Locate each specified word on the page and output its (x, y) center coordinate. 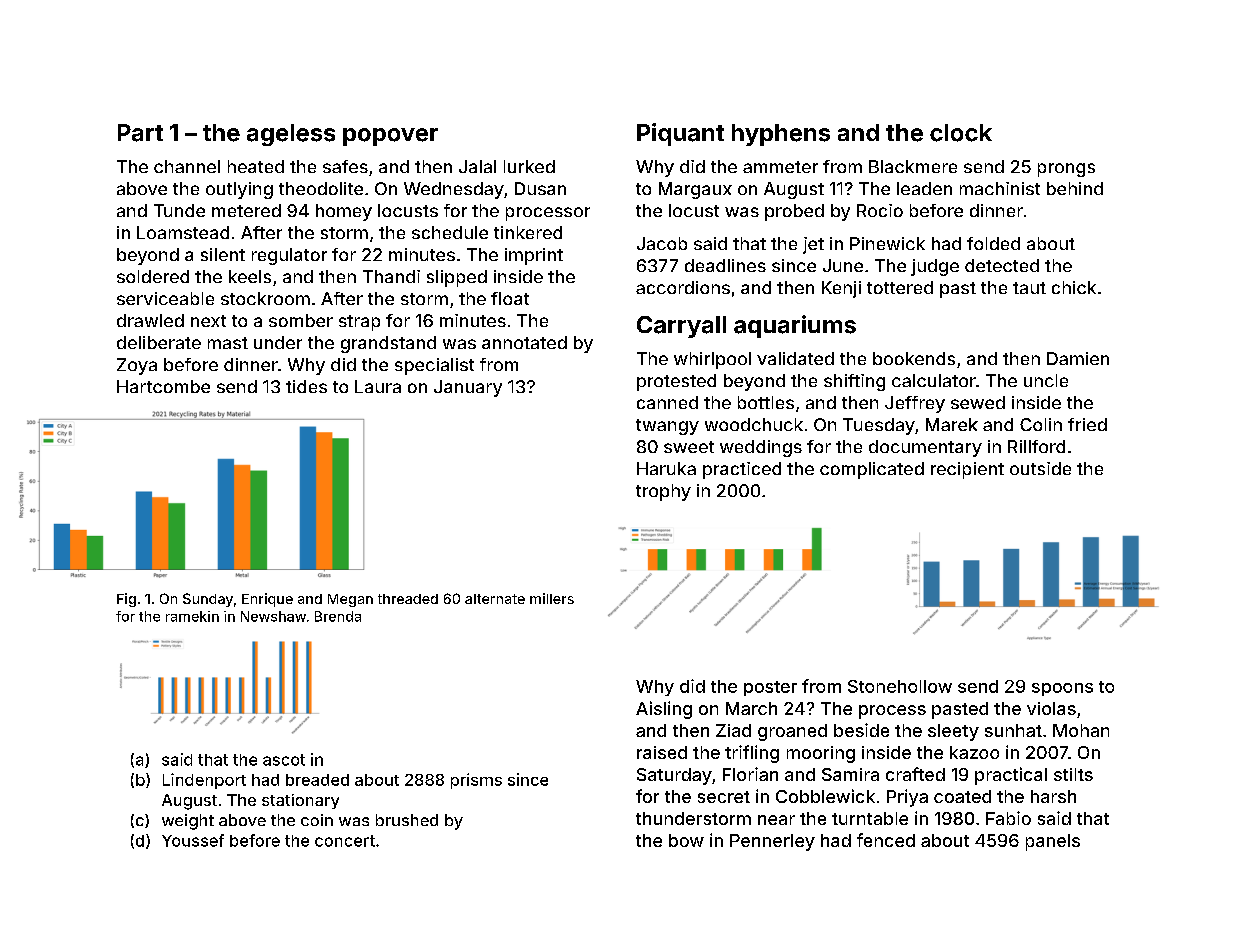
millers (552, 598)
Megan (350, 600)
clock (961, 133)
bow (686, 840)
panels (1053, 842)
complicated (872, 470)
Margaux (695, 190)
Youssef (193, 840)
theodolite (321, 188)
